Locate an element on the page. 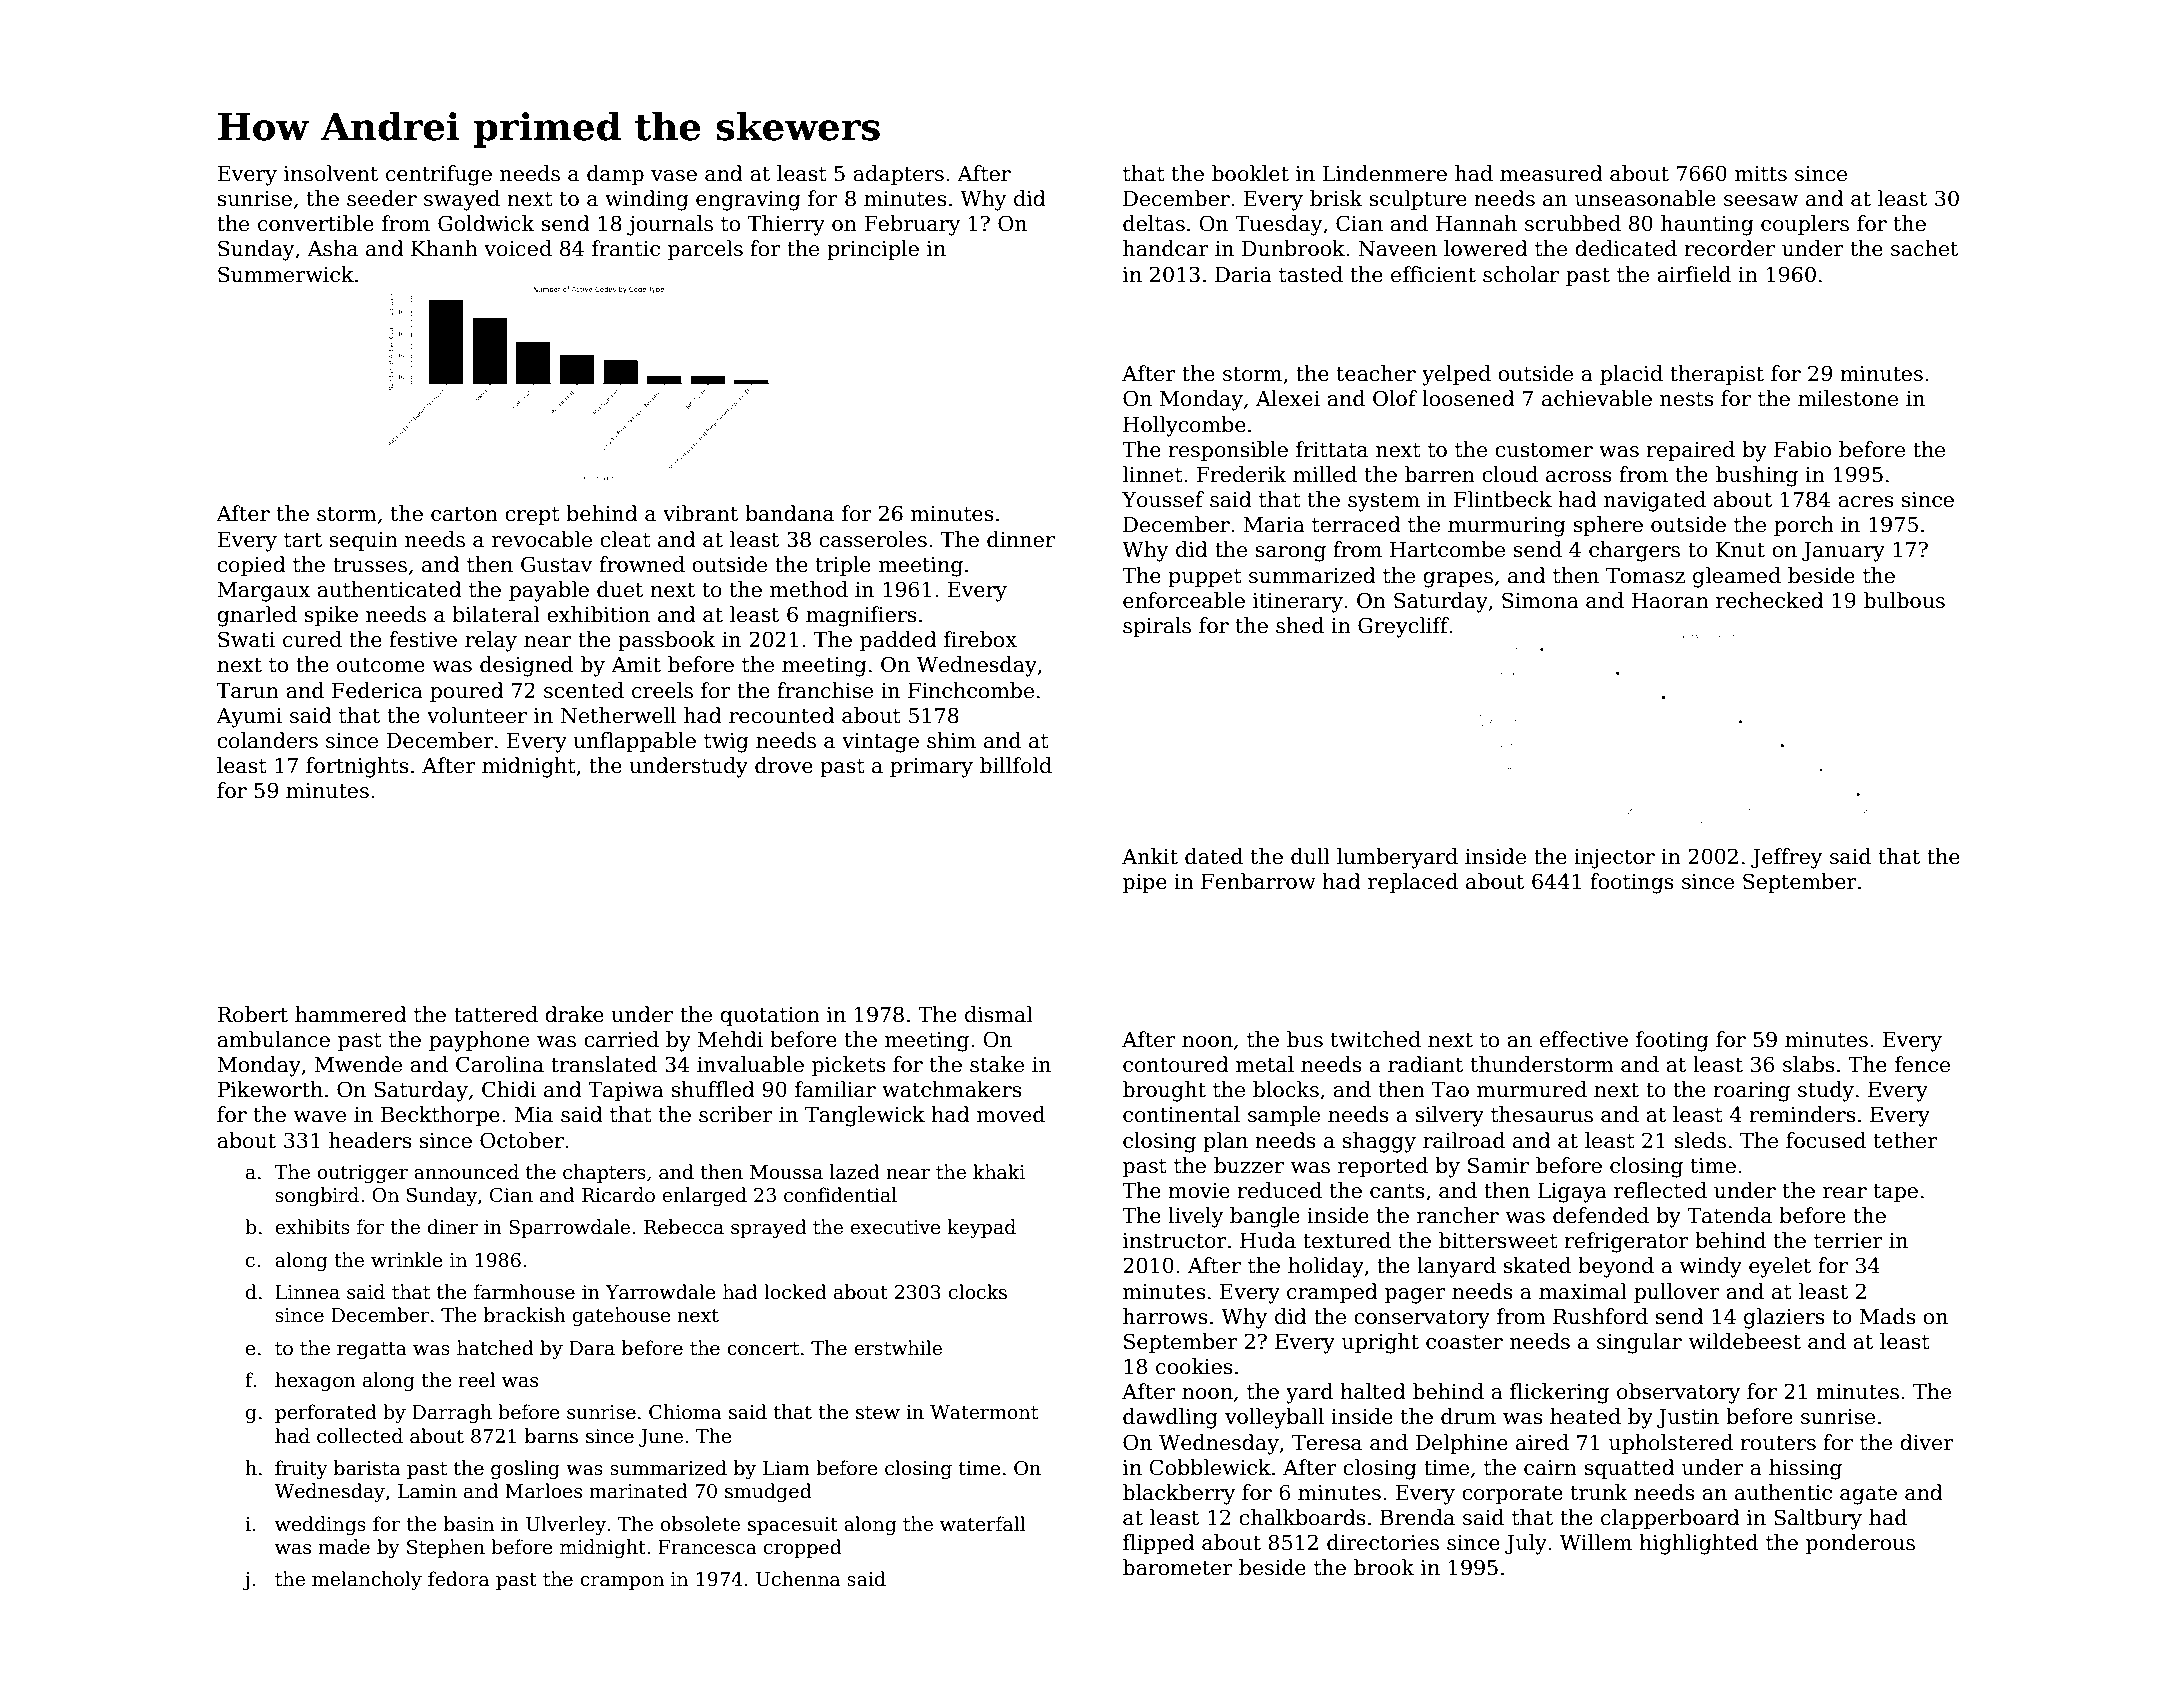 This image has width=2178, height=1683. Lindenmere is located at coordinates (1384, 173).
